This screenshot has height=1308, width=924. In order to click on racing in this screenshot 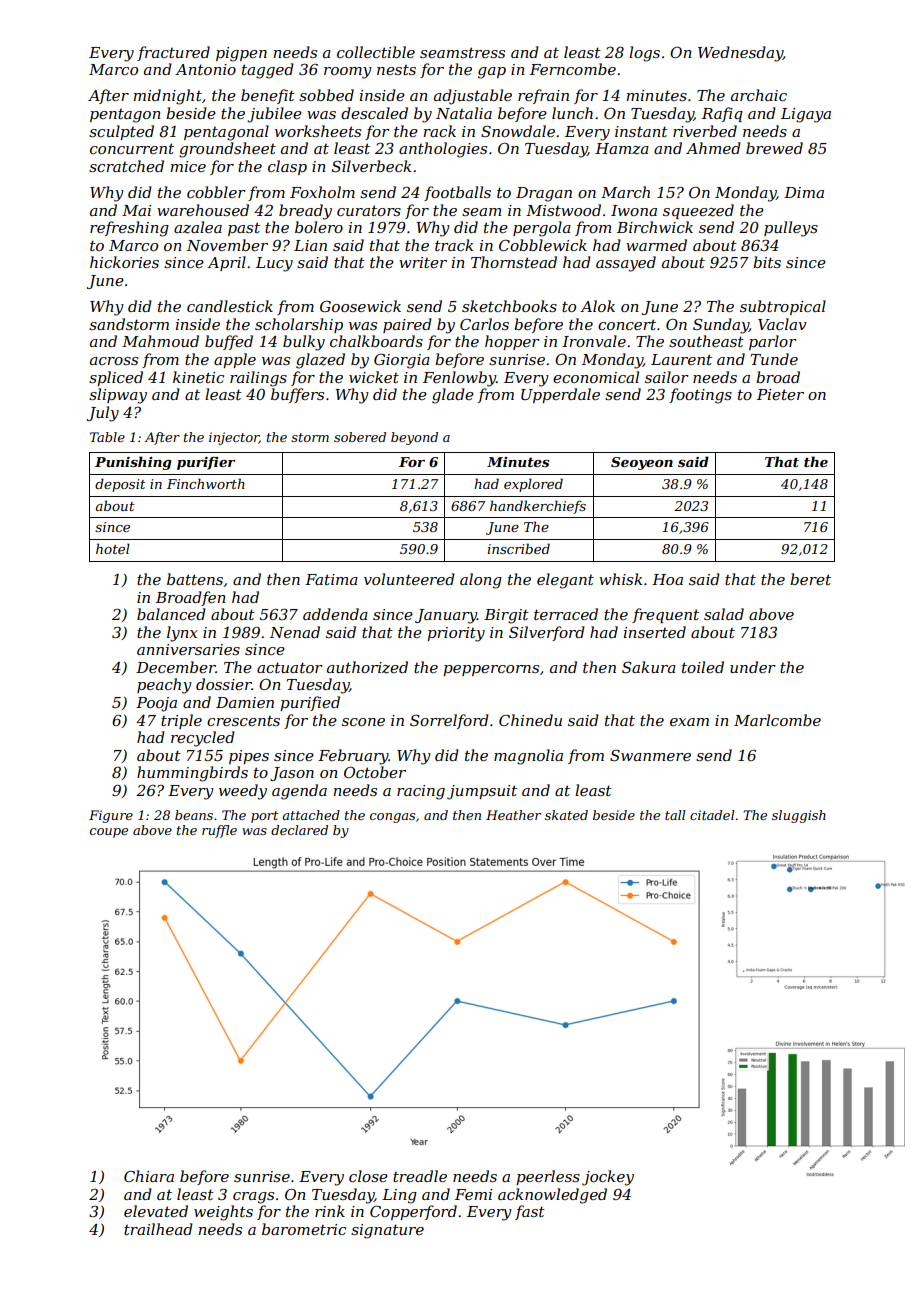, I will do `click(421, 792)`.
